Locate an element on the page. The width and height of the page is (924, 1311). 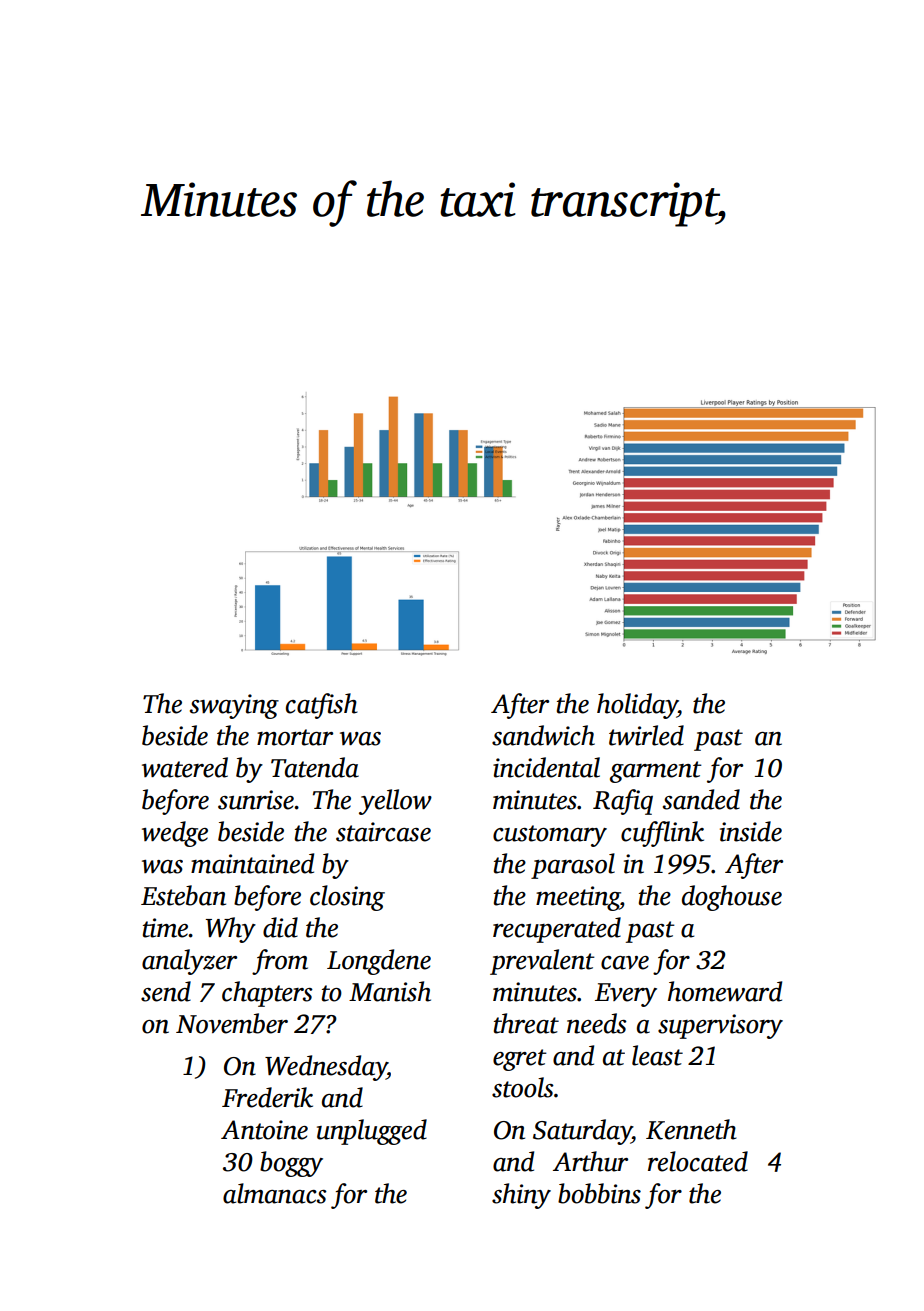
twirled is located at coordinates (646, 735).
